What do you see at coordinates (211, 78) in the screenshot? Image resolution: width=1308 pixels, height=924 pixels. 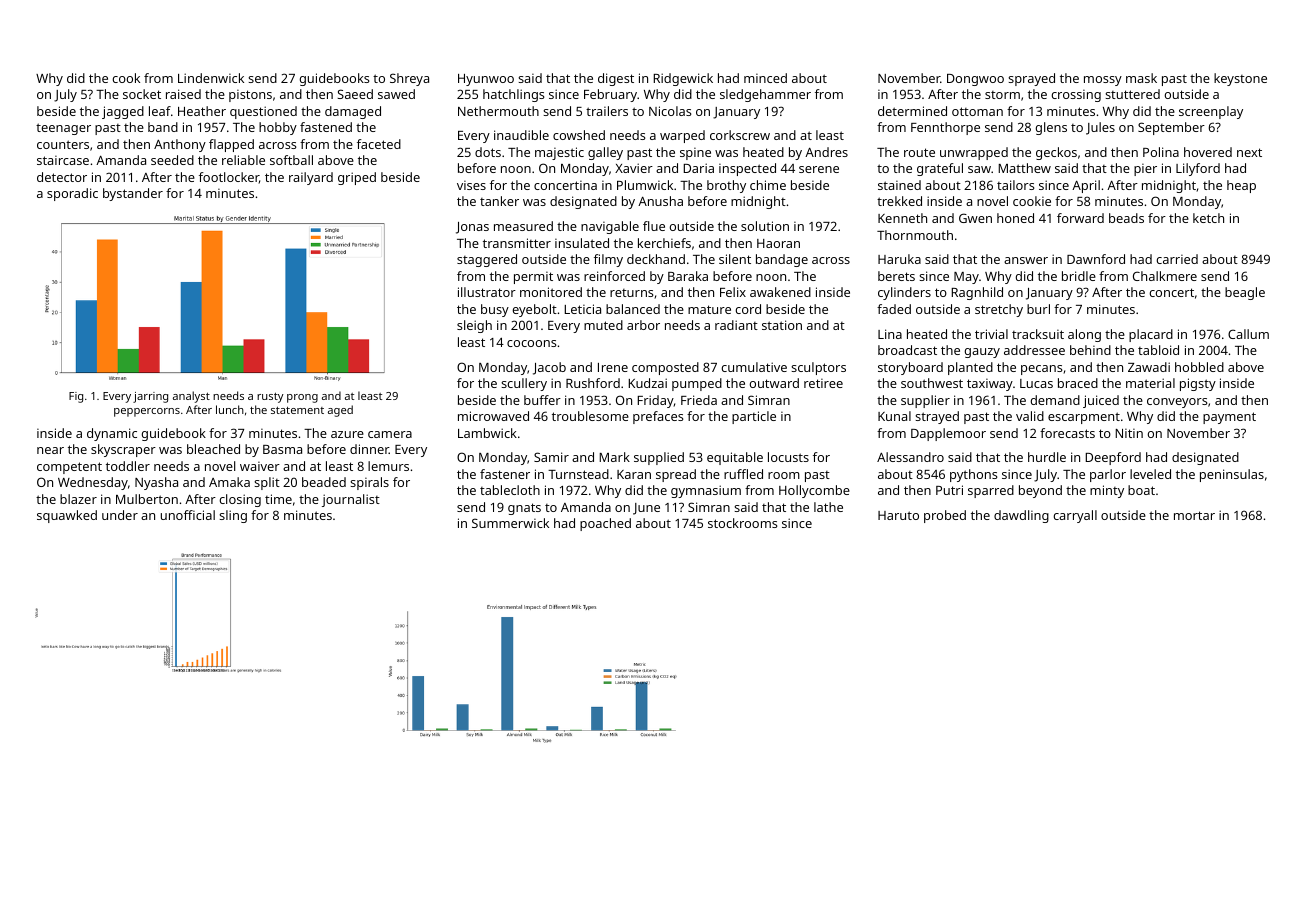 I see `Lindenwick` at bounding box center [211, 78].
